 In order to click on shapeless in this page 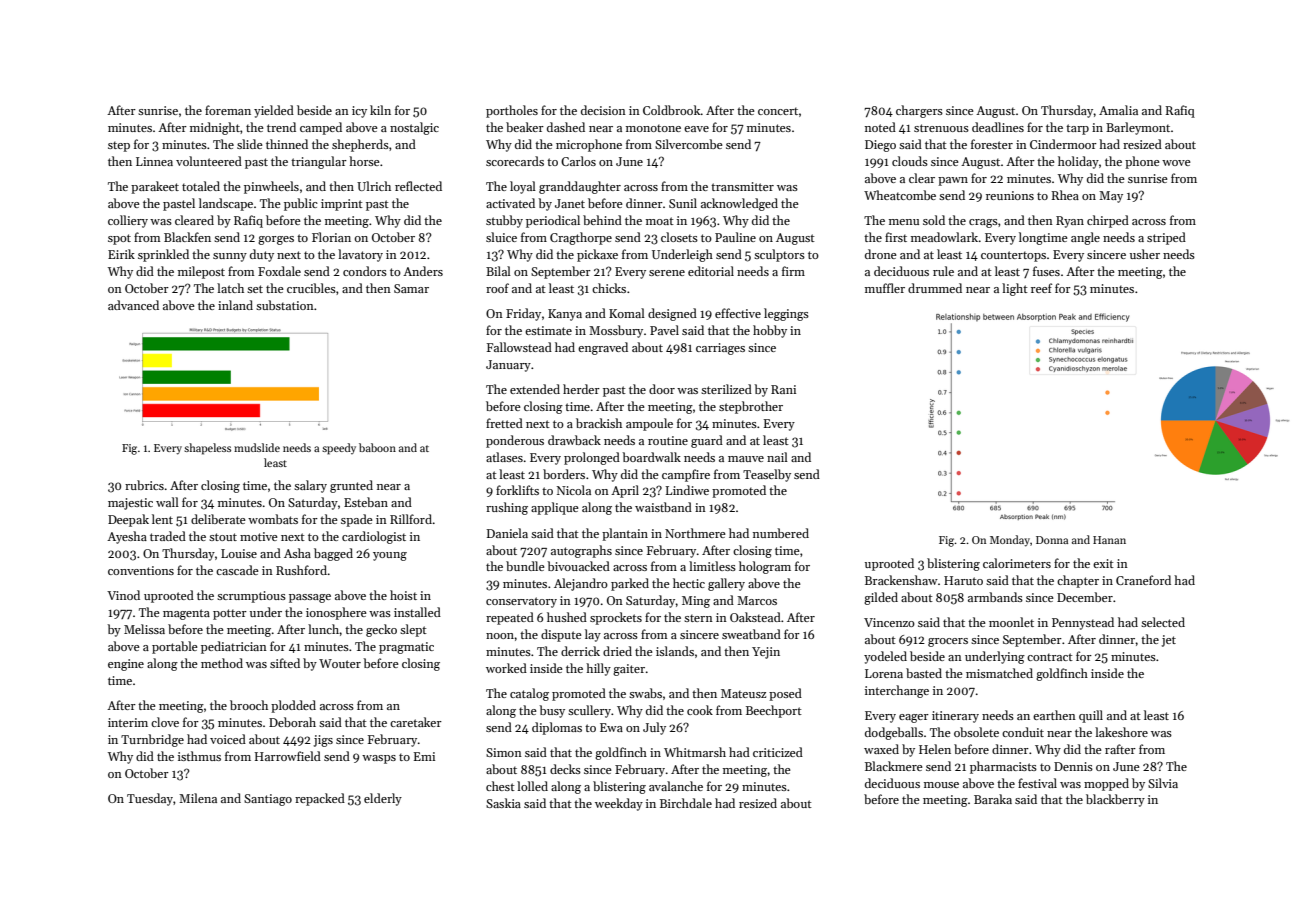, I will do `click(207, 449)`.
